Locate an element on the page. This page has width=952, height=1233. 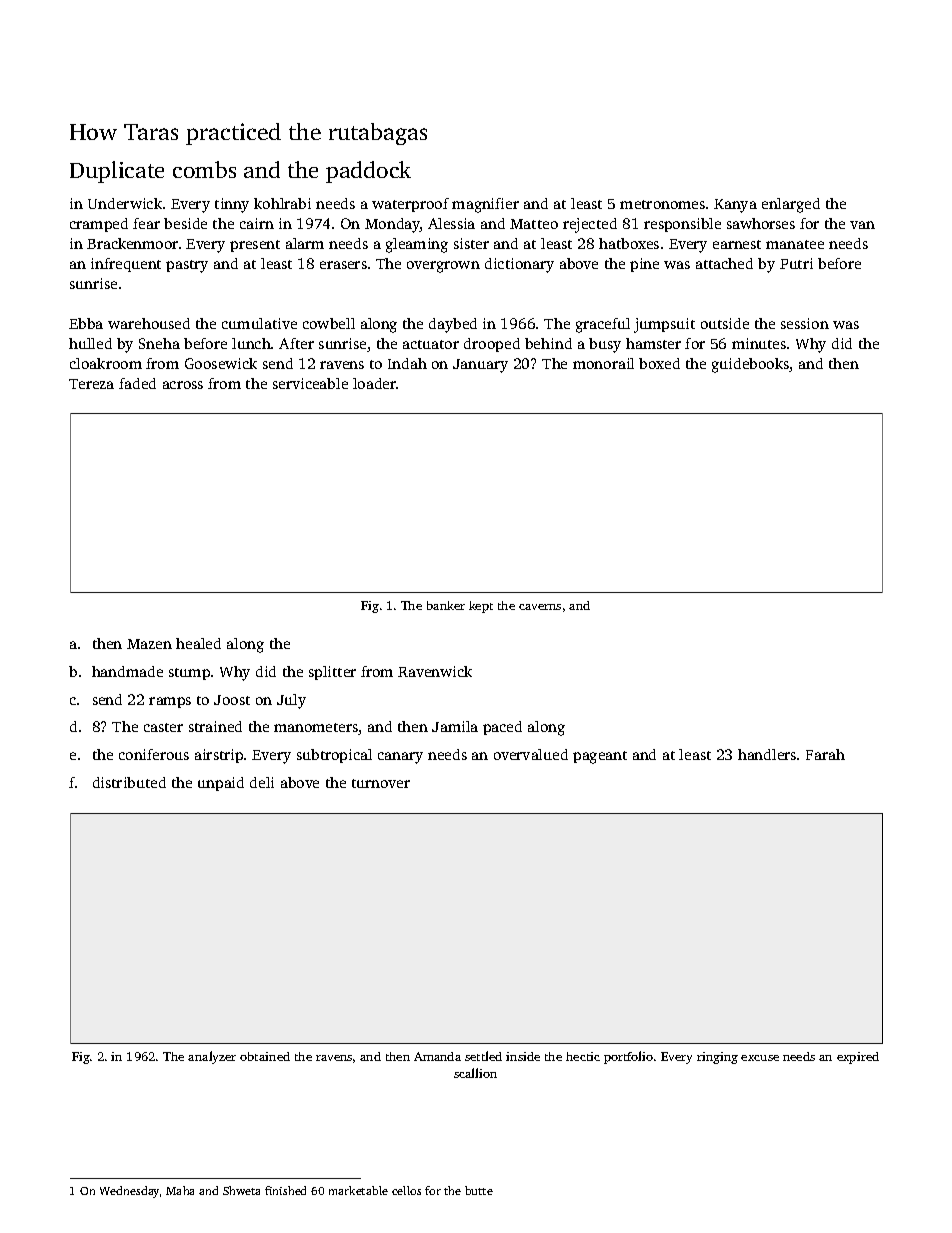
overvalued is located at coordinates (531, 754).
